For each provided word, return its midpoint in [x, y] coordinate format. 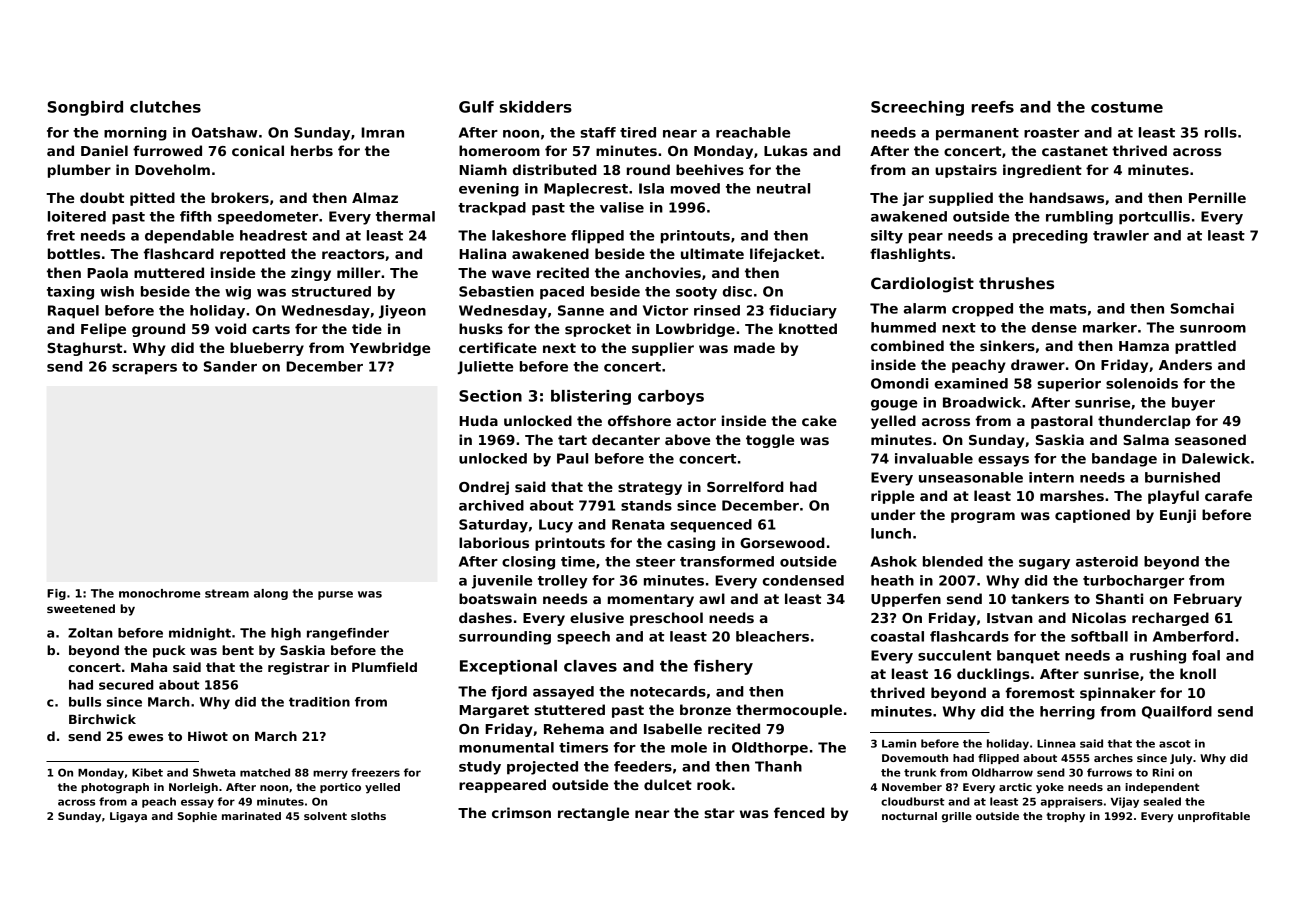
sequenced [711, 526]
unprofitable [1214, 817]
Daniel [104, 150]
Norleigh [193, 788]
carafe [1228, 495]
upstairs [966, 171]
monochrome [159, 593]
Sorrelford [745, 486]
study [480, 768]
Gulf [476, 107]
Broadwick [982, 402]
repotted [252, 255]
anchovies [663, 272]
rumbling [1079, 218]
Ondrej [484, 488]
